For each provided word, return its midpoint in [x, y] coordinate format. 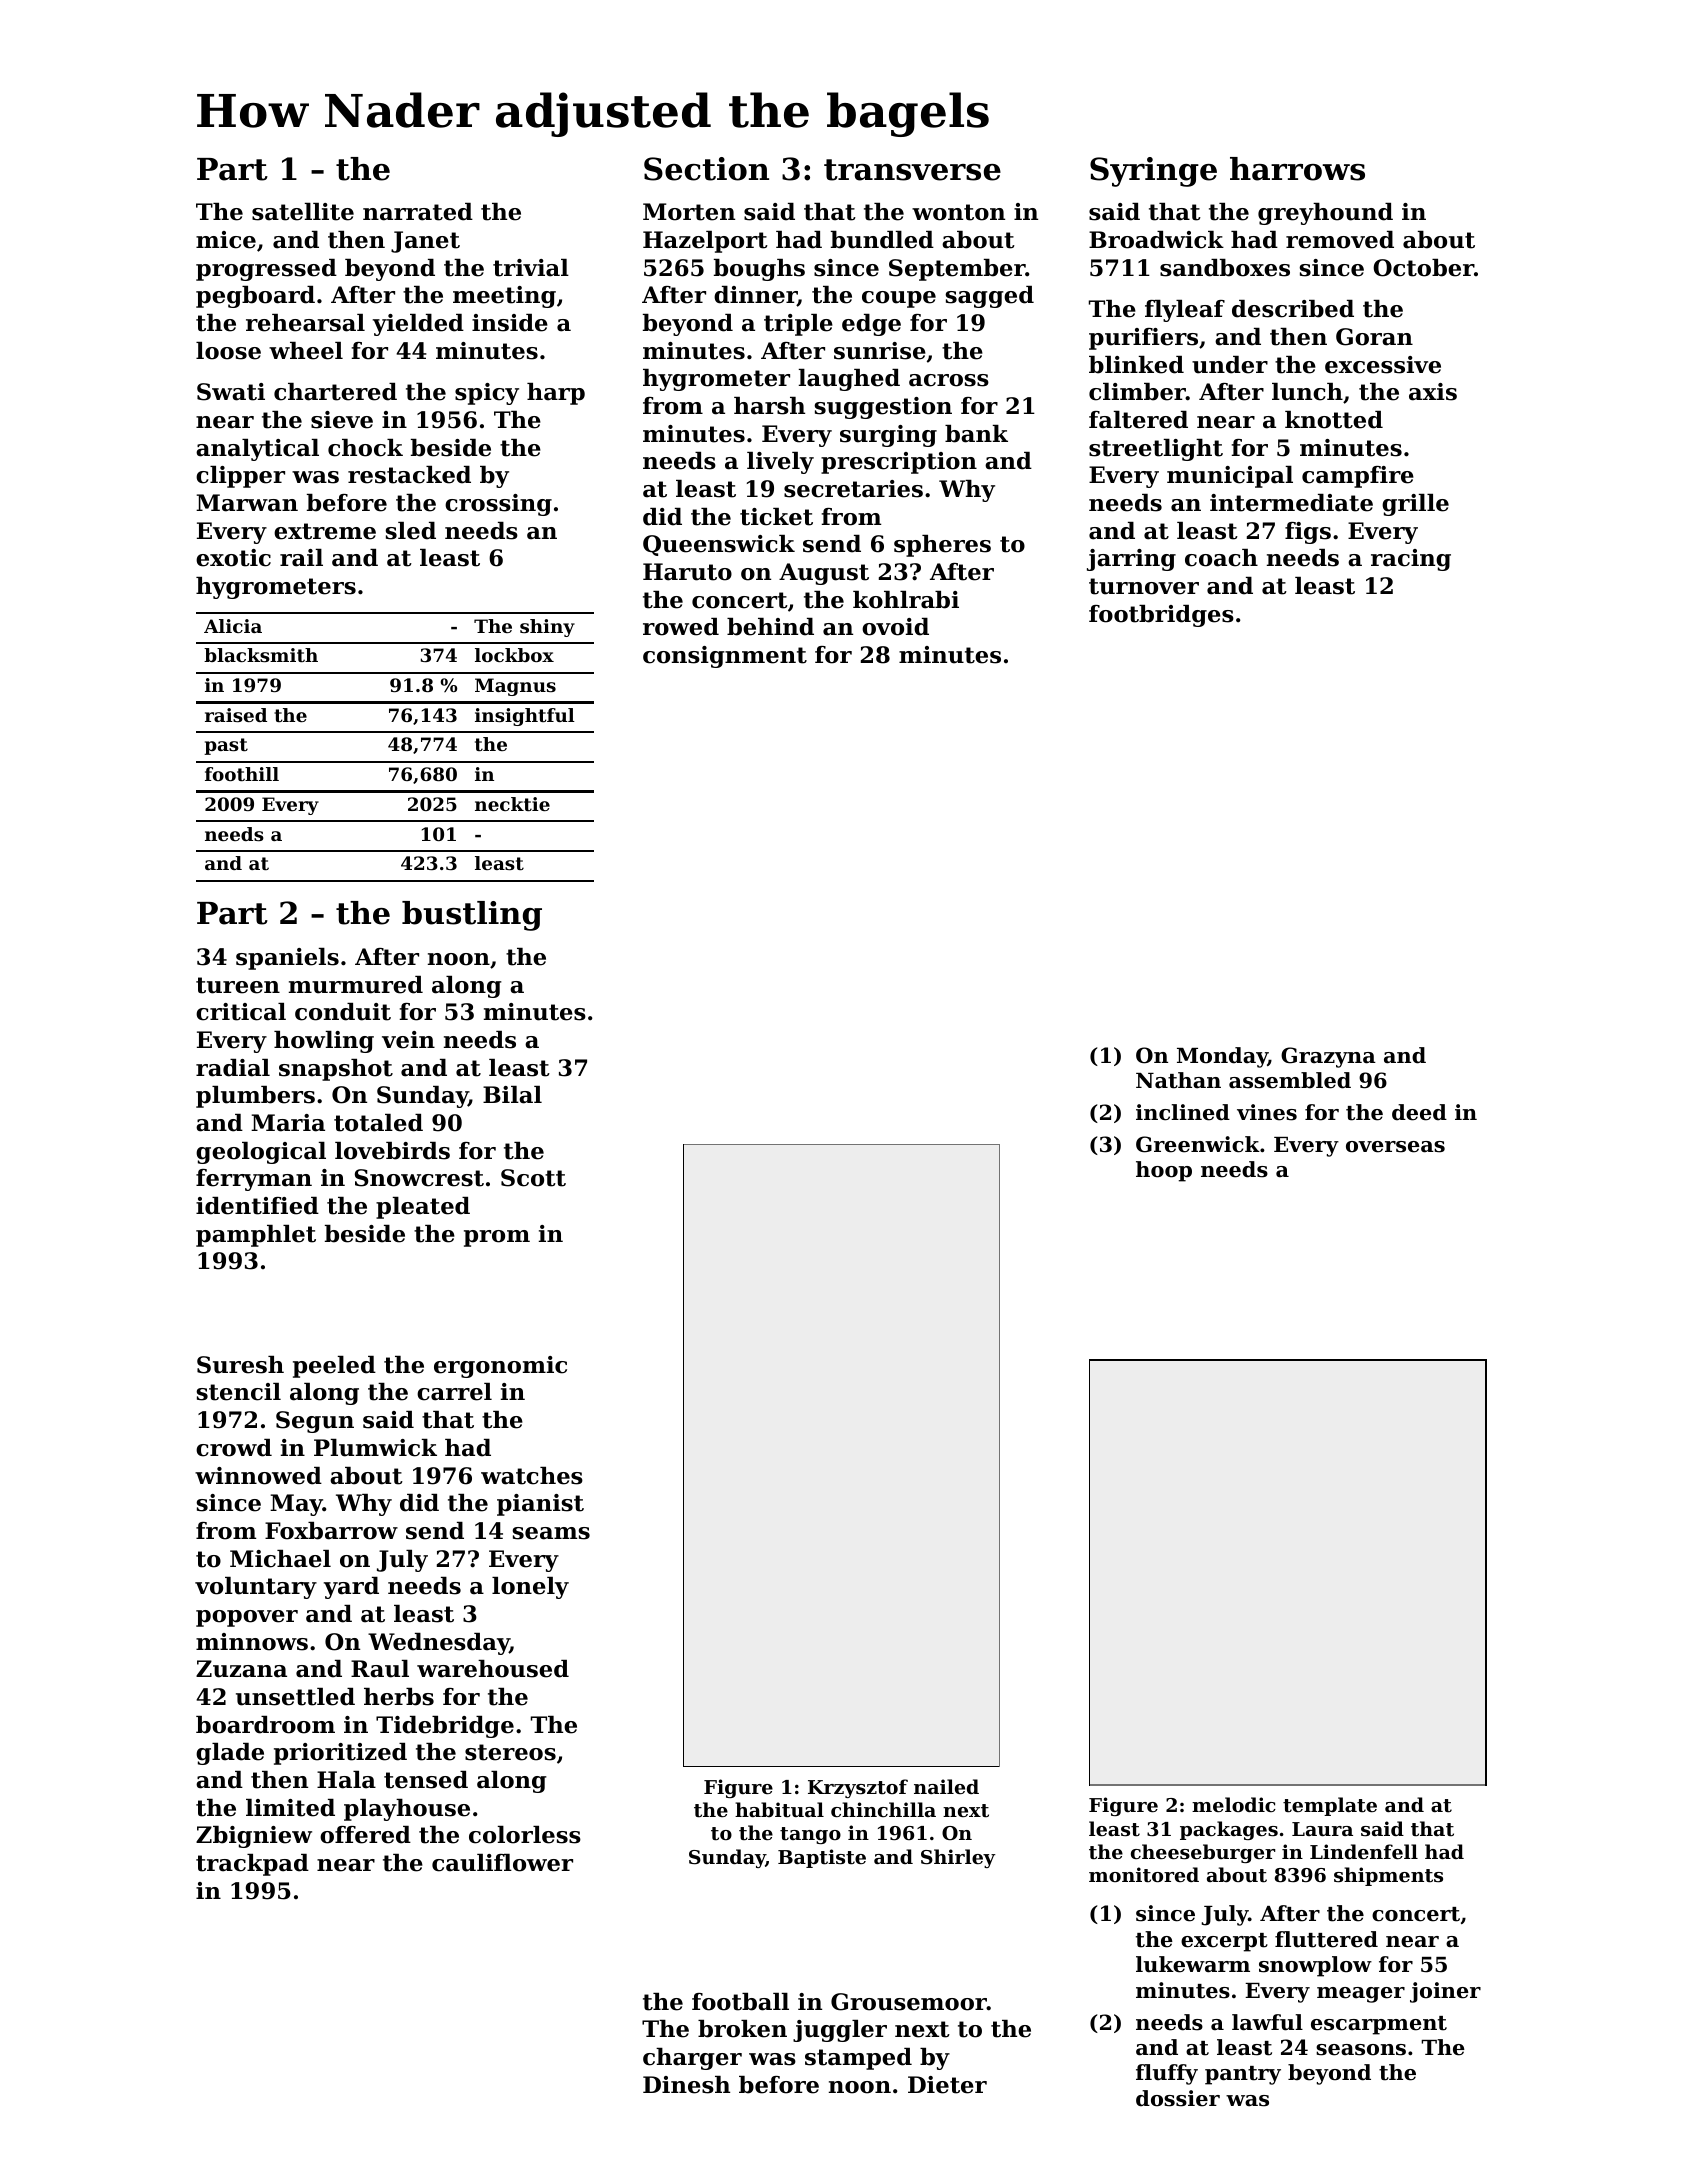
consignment [725, 657]
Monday [1222, 1057]
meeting [504, 297]
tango [810, 1835]
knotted [1334, 420]
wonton [958, 212]
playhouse [407, 1810]
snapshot [336, 1070]
